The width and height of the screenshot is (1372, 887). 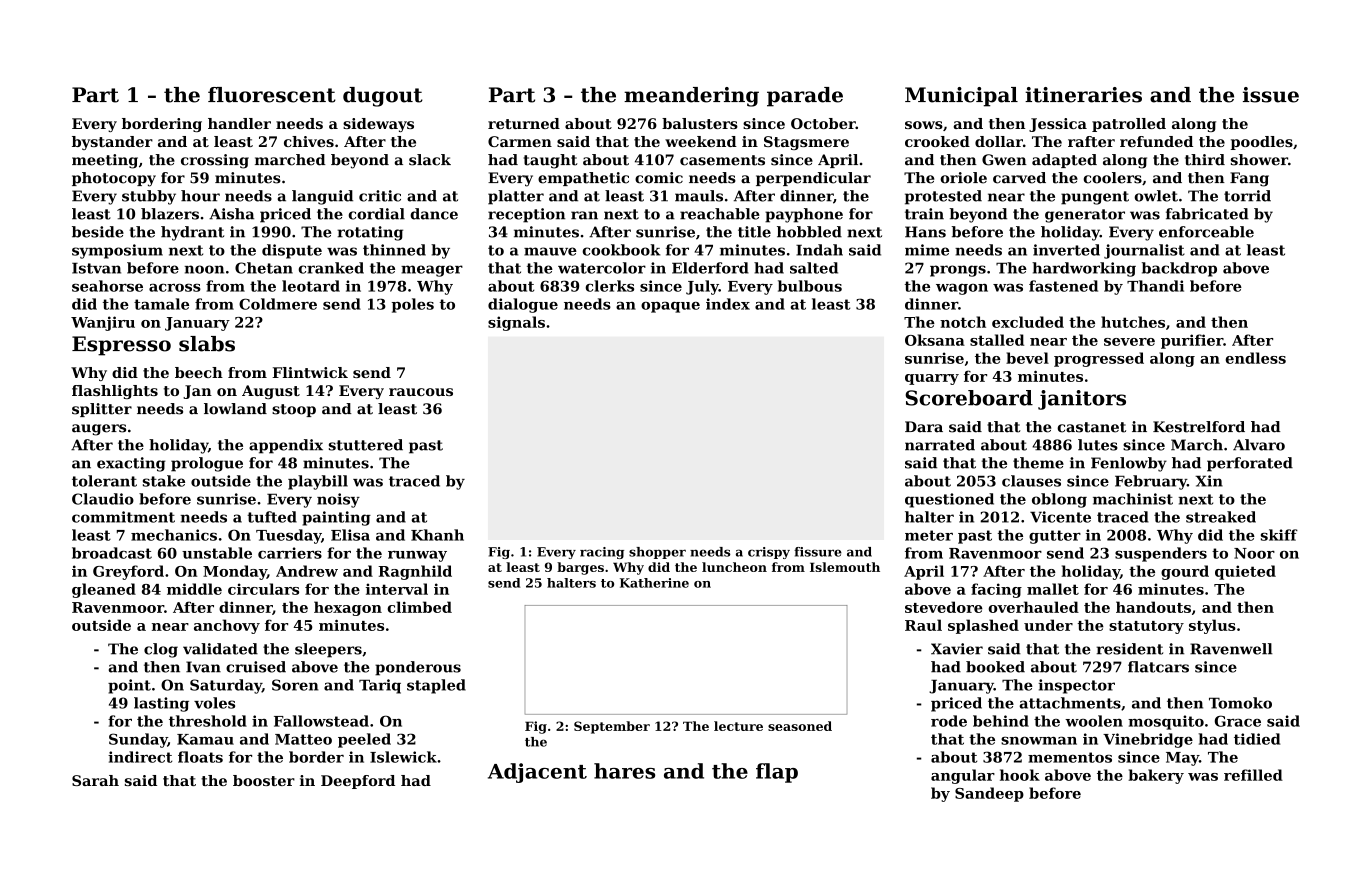 I want to click on Dara, so click(x=924, y=427).
